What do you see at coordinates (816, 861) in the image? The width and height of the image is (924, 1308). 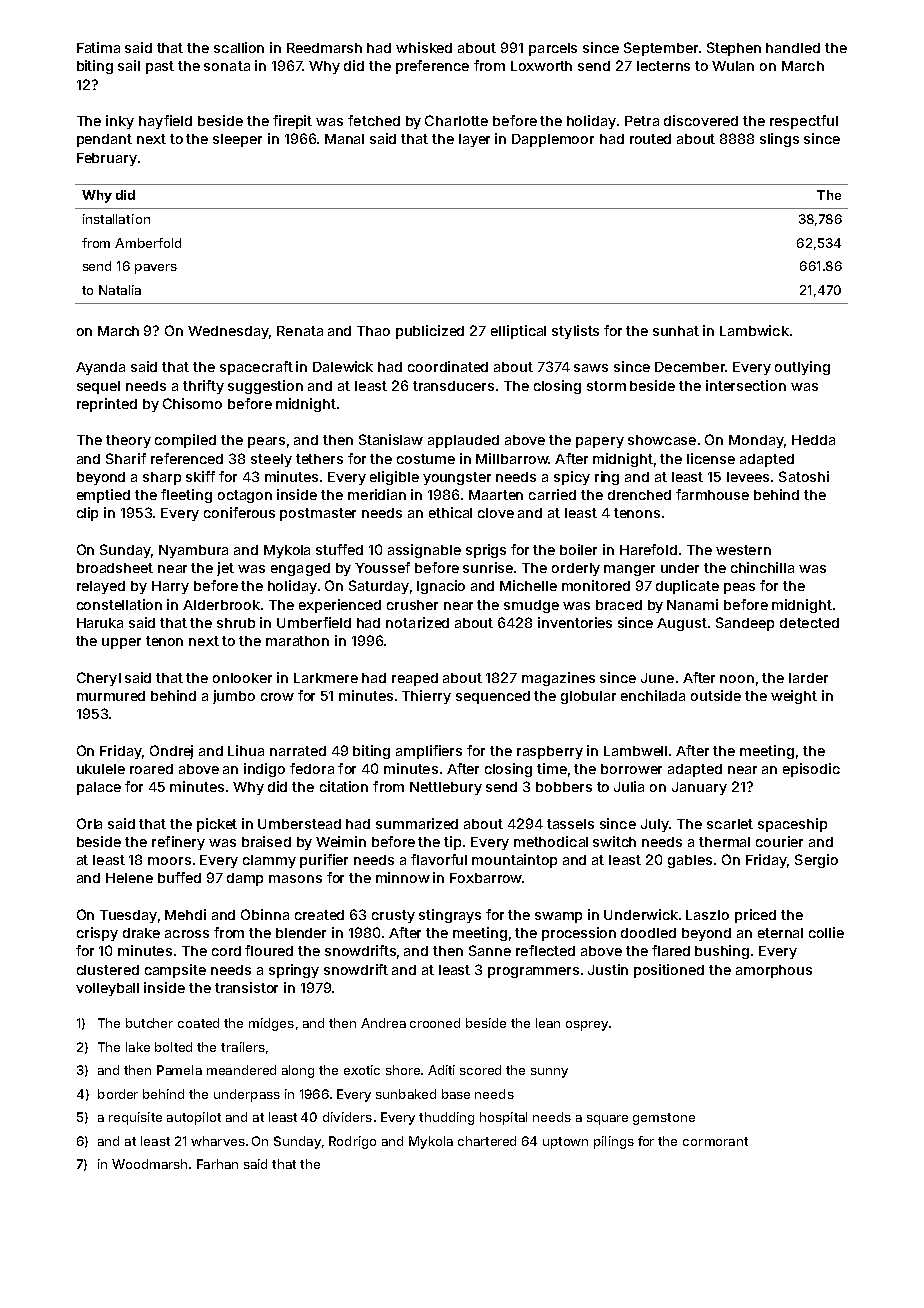 I see `Sergio` at bounding box center [816, 861].
